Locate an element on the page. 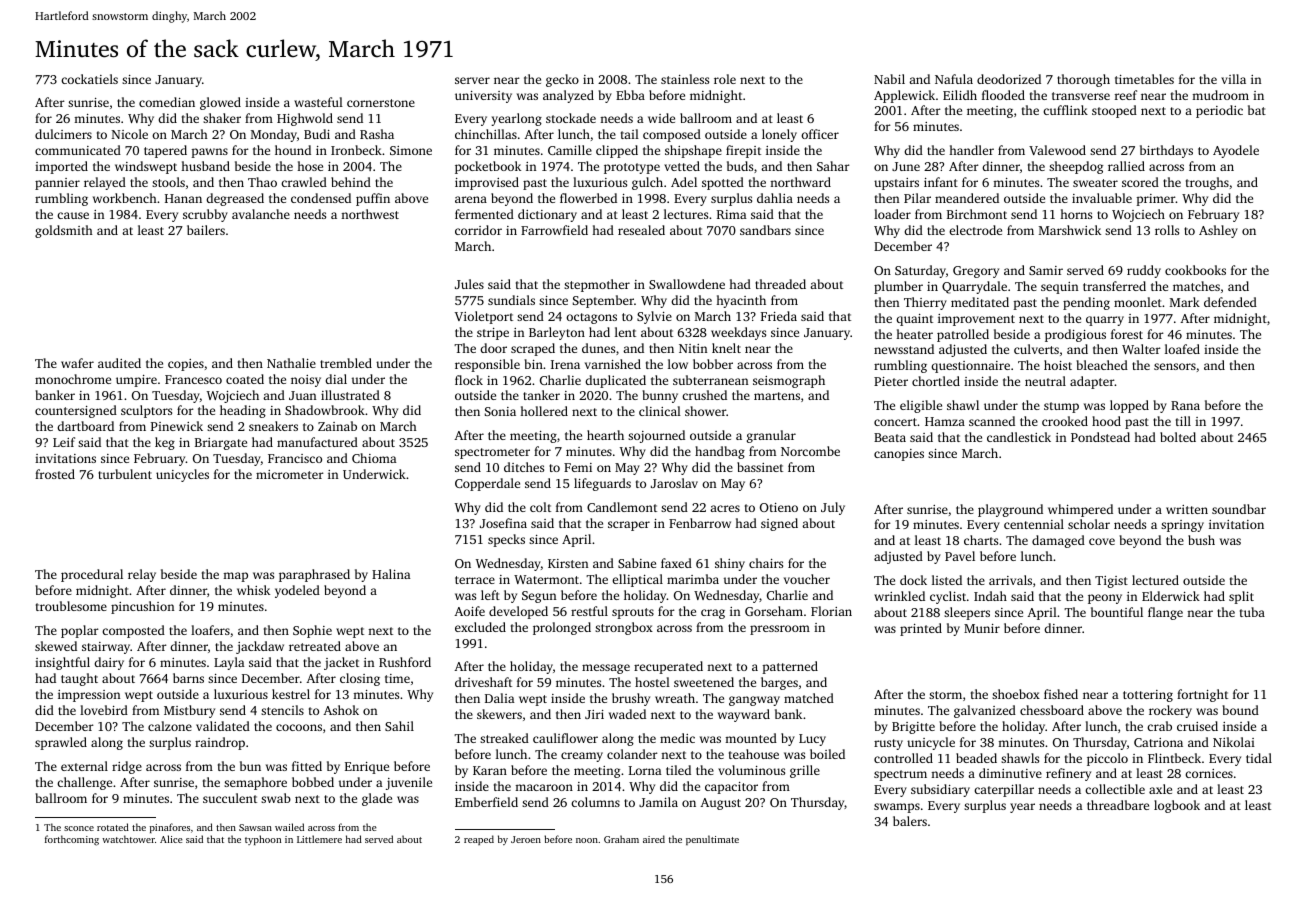 The height and width of the page is (924, 1308). playground is located at coordinates (1010, 510).
